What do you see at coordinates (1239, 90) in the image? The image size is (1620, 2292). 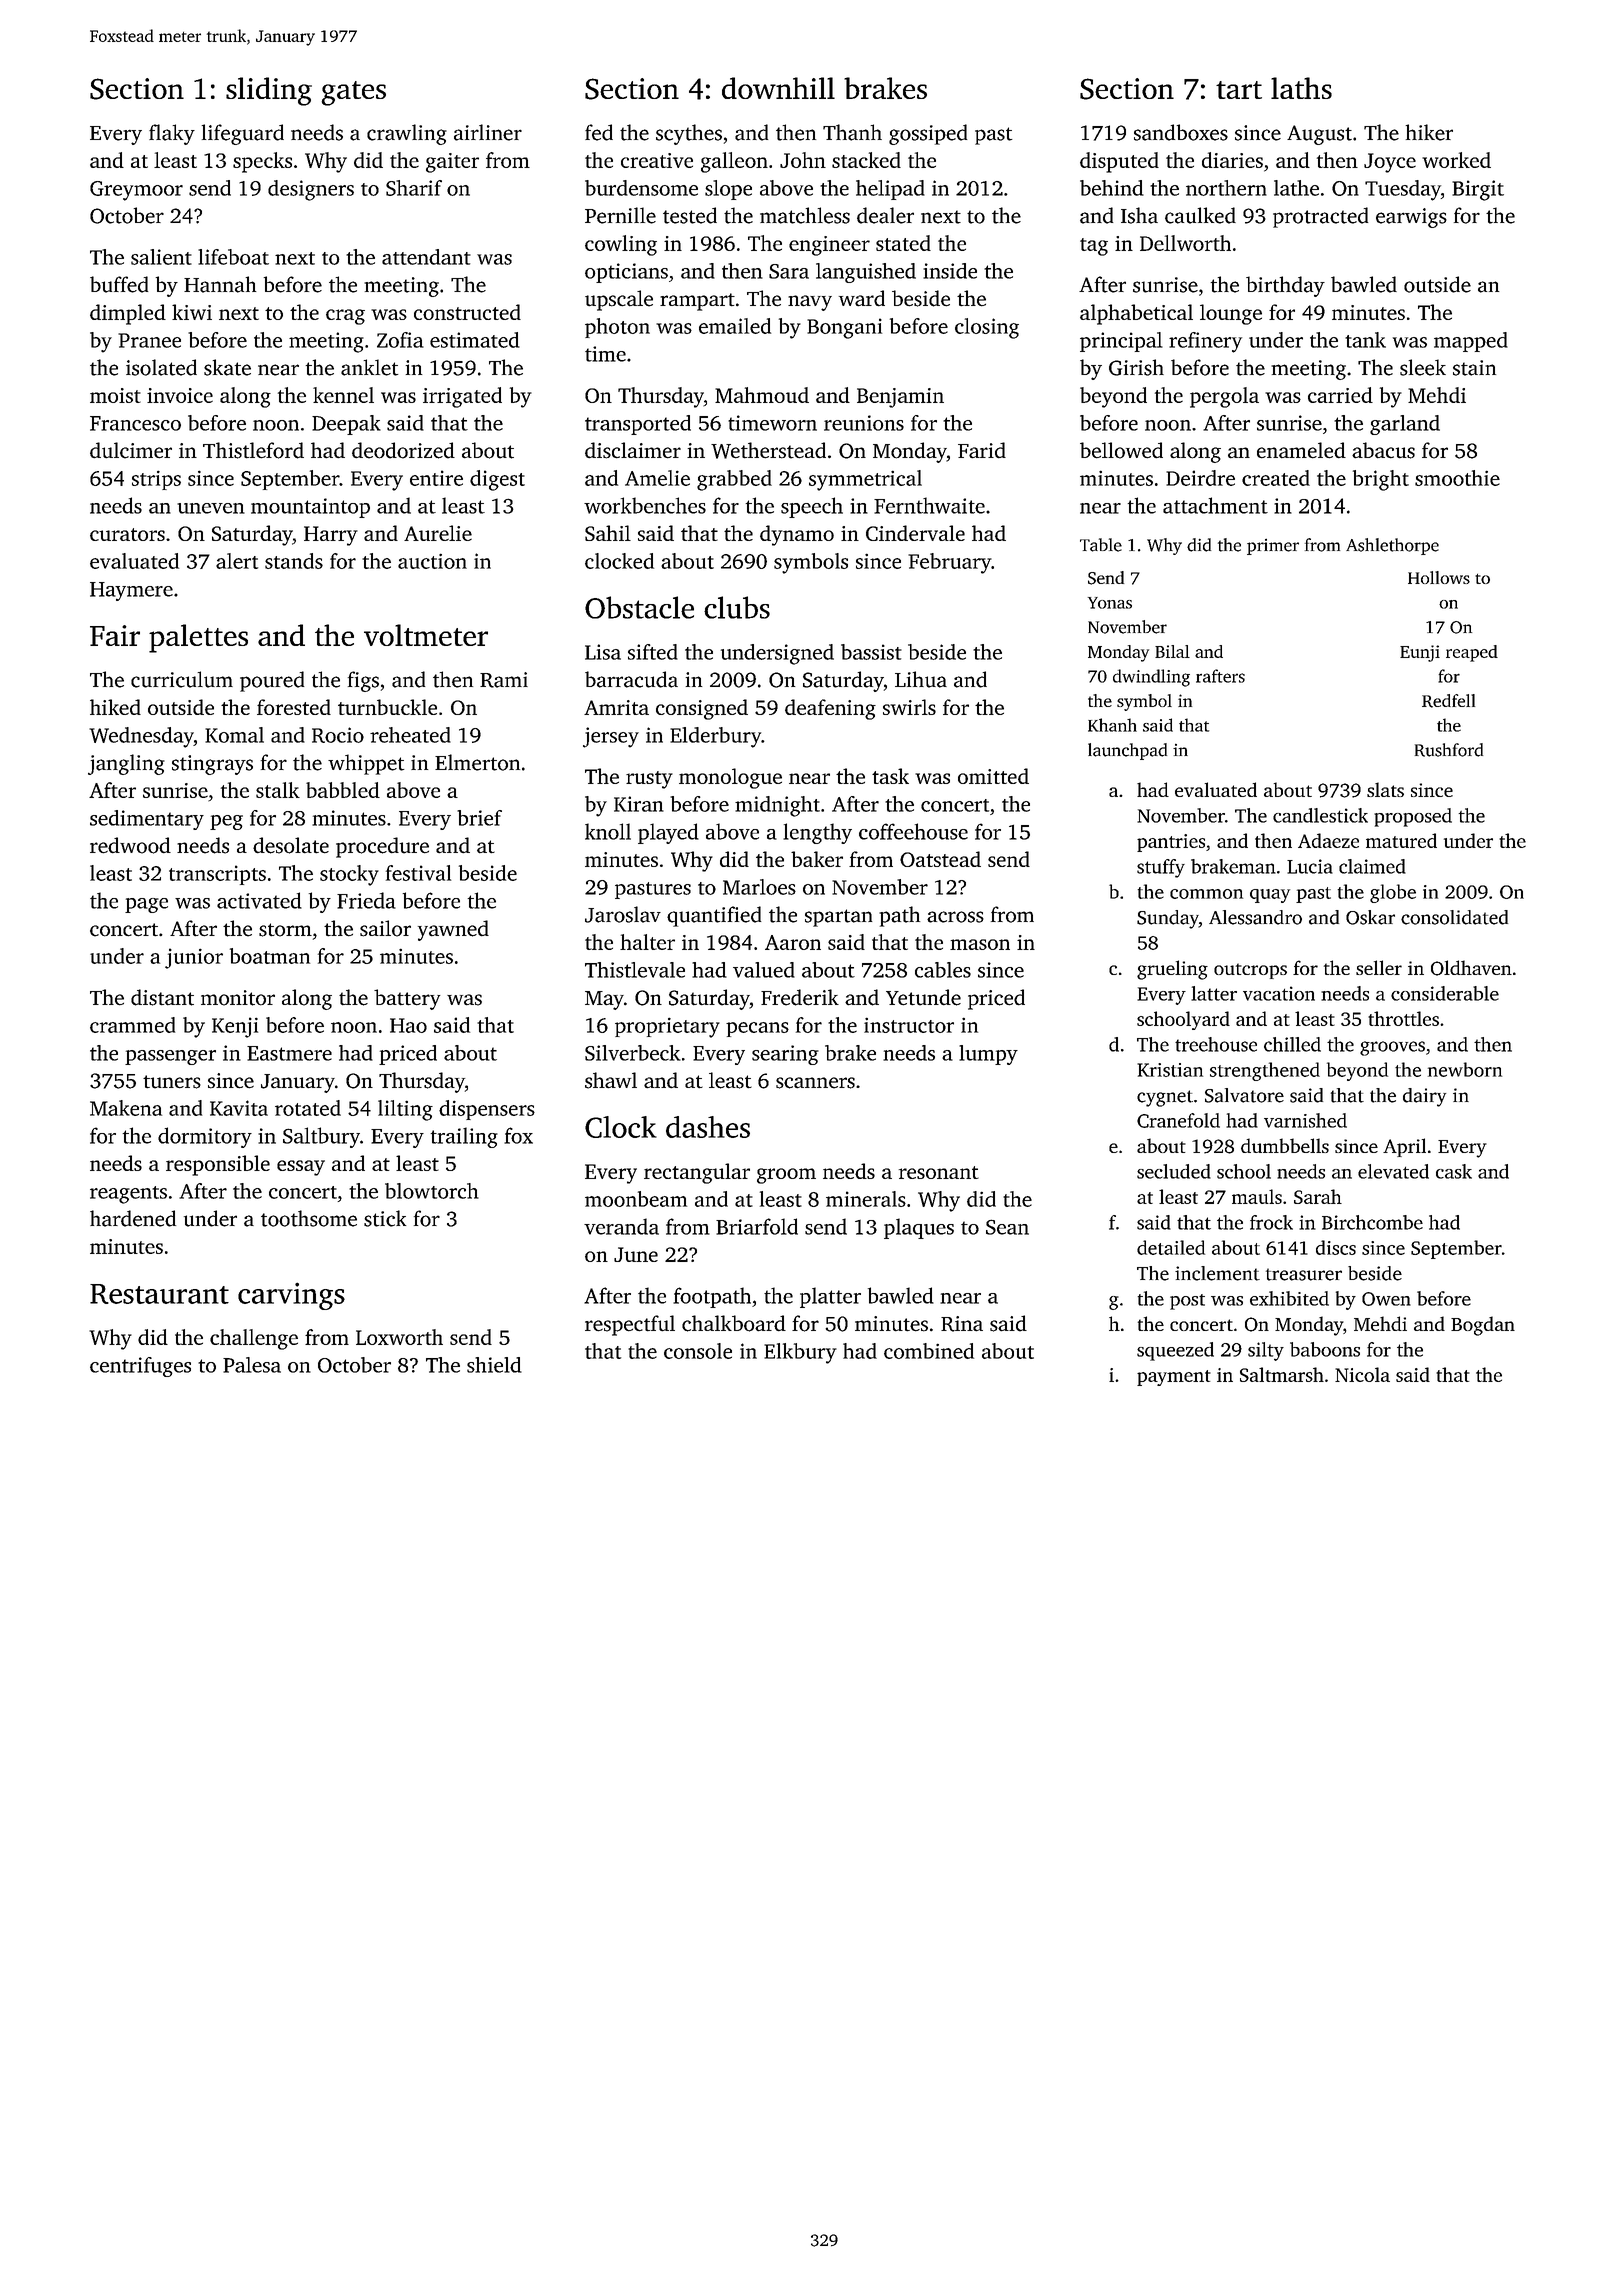 I see `tart` at bounding box center [1239, 90].
